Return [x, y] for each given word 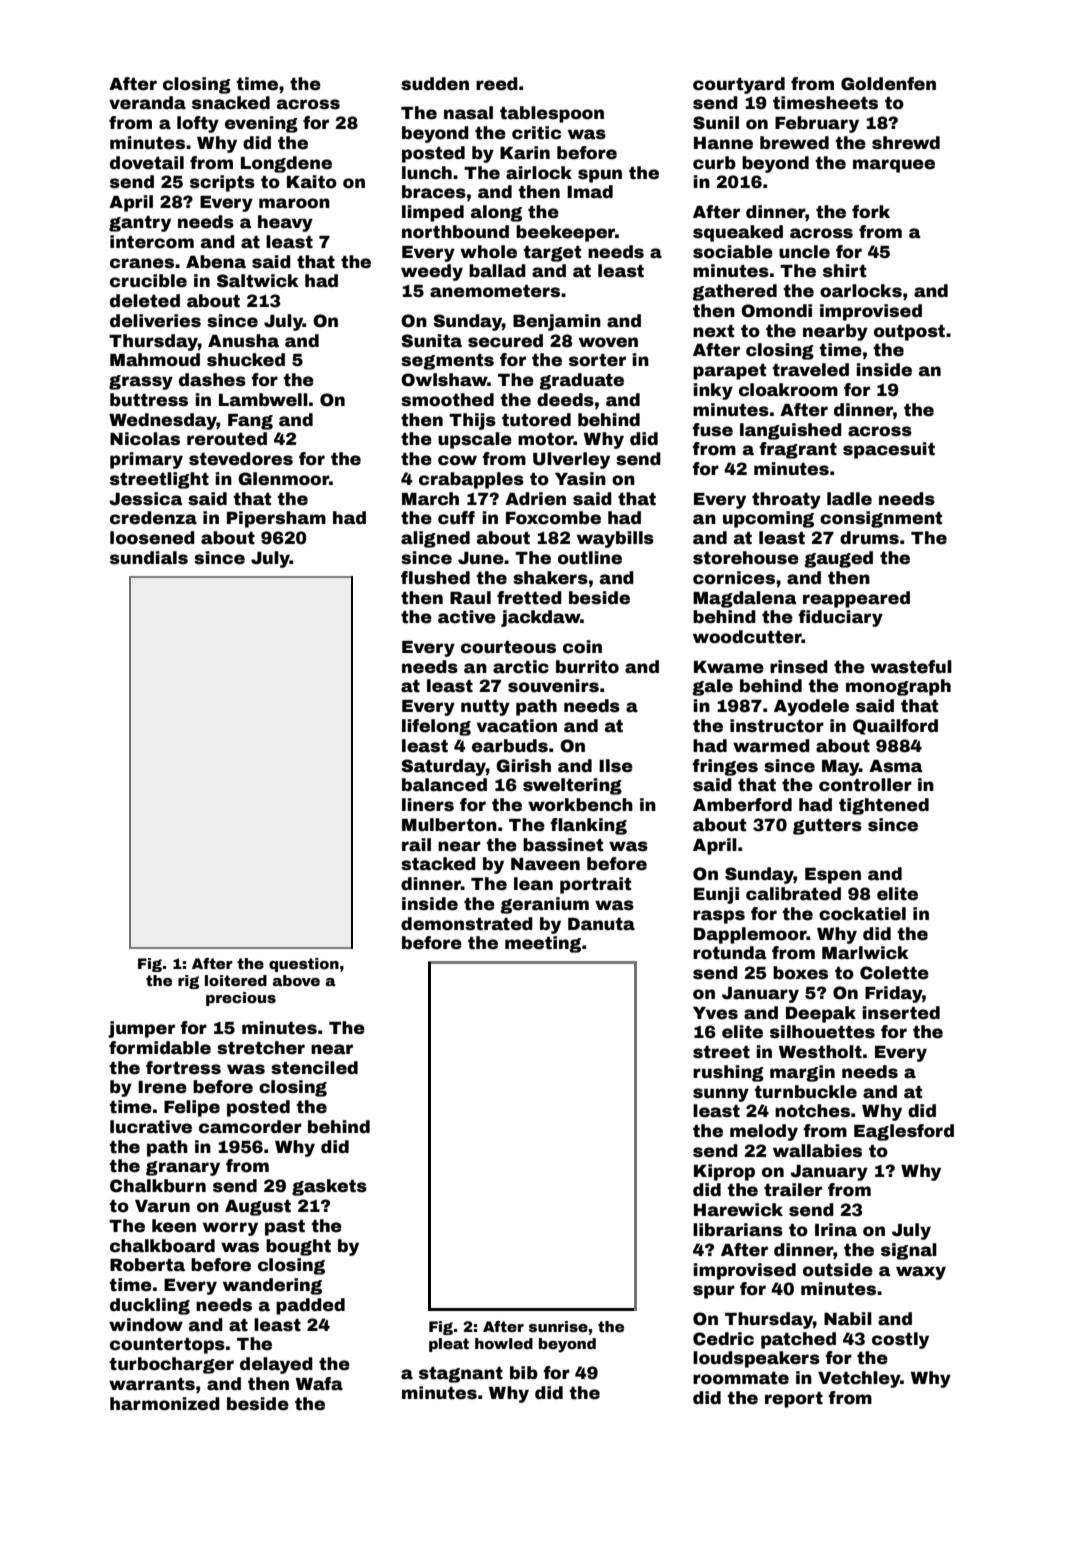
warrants [152, 1384]
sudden [435, 84]
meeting [543, 944]
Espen [833, 876]
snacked [231, 103]
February [817, 124]
